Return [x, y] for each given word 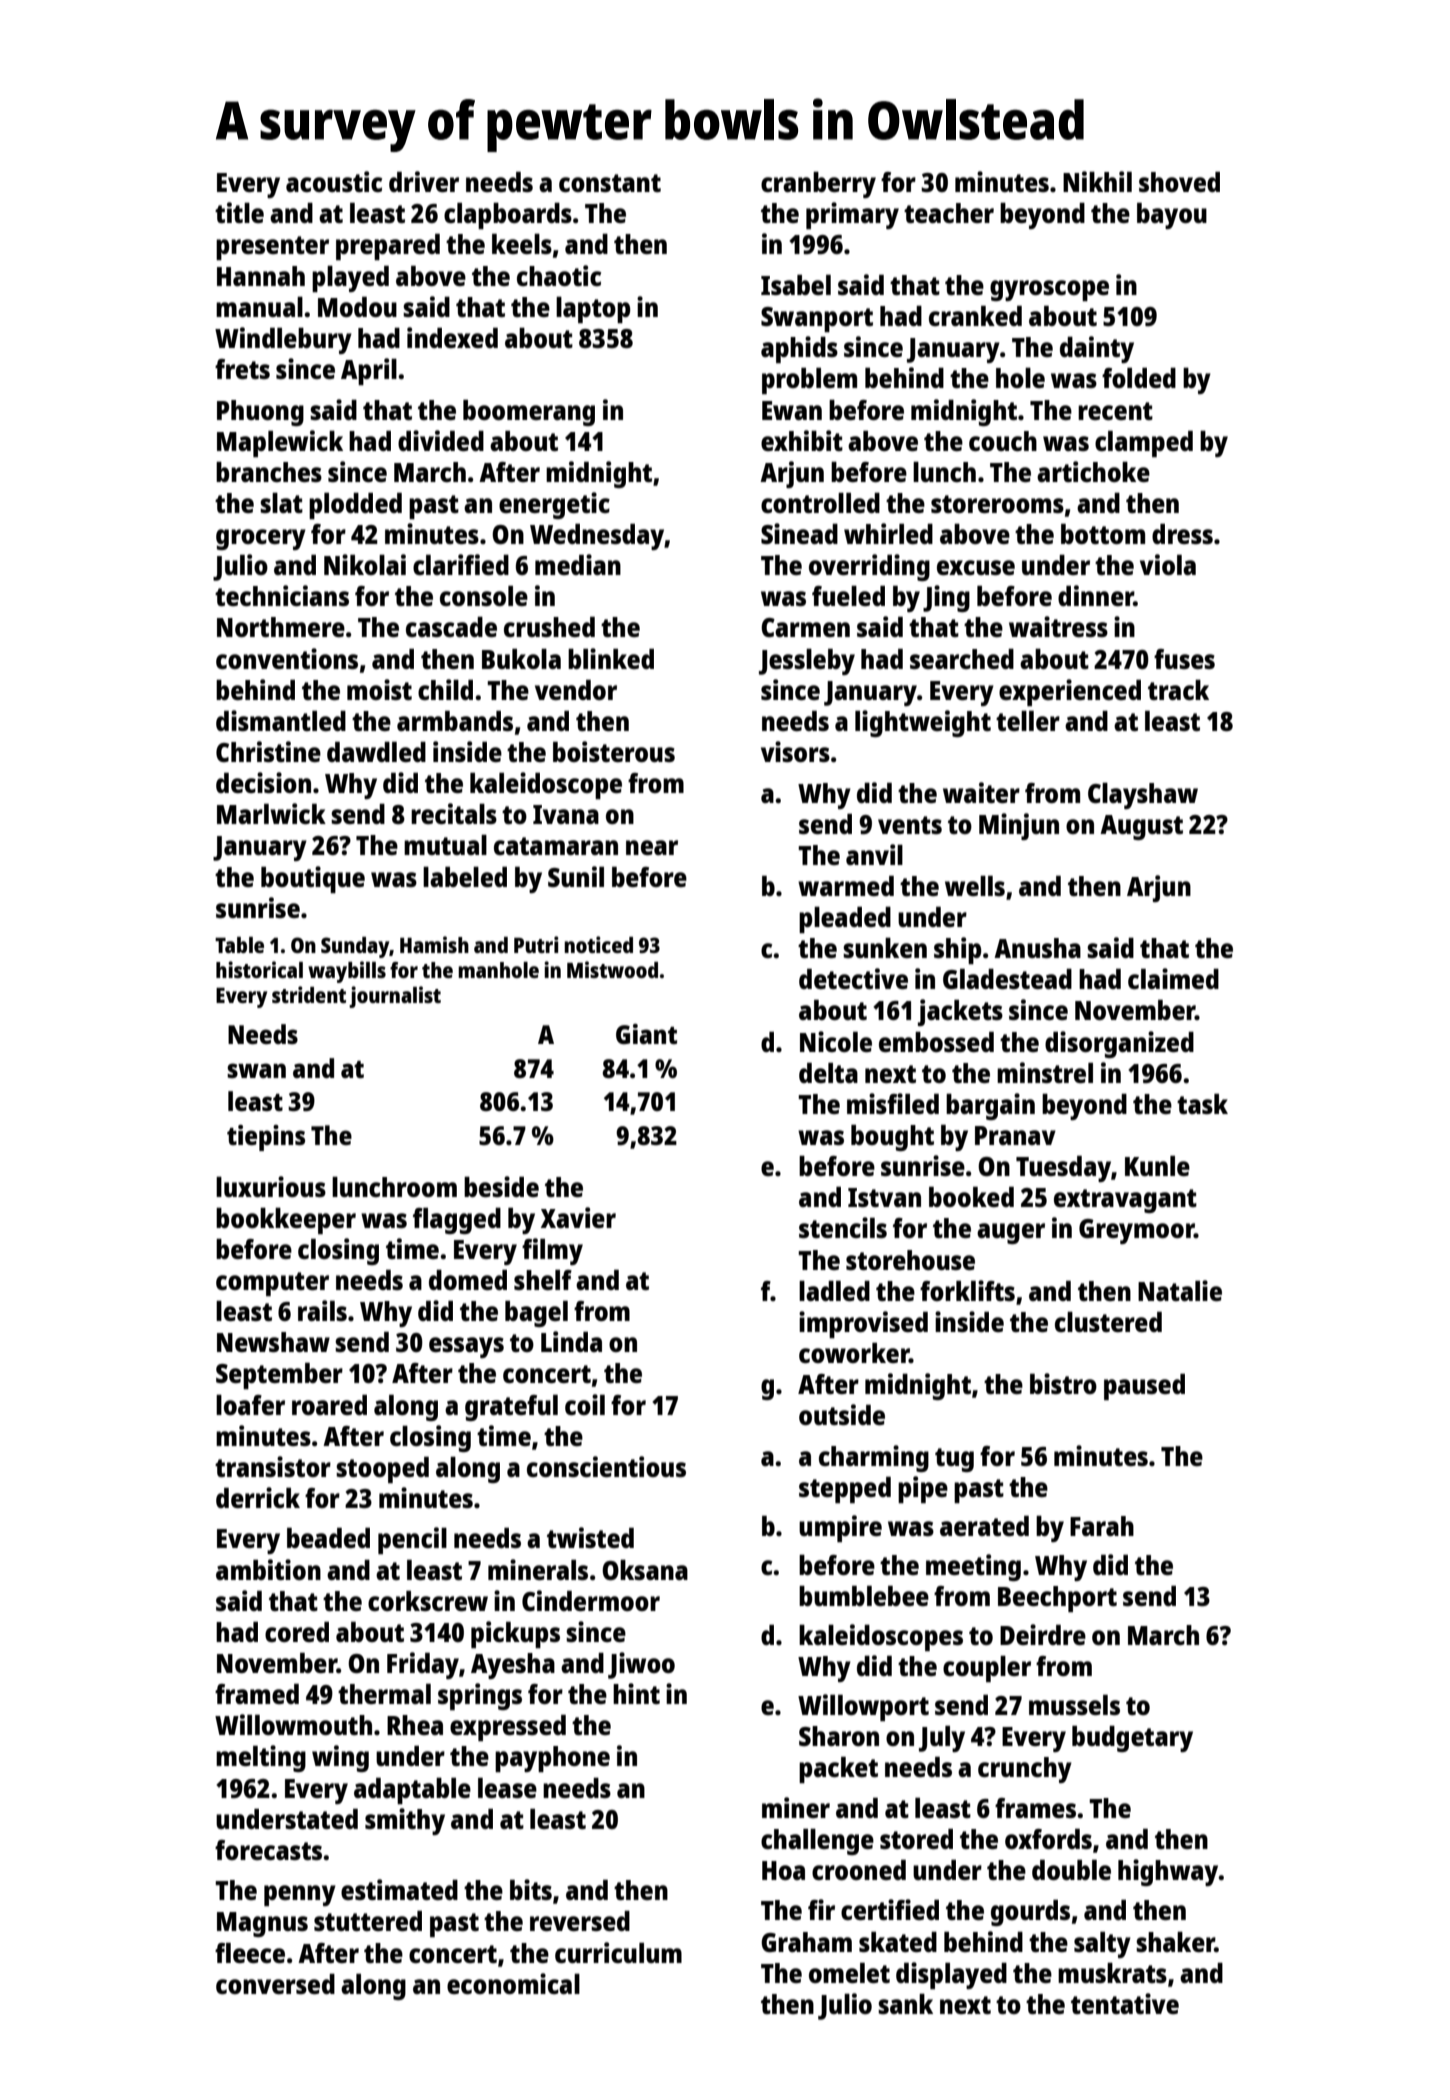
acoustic [334, 181]
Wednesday [597, 537]
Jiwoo [641, 1665]
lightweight [923, 723]
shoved [1179, 182]
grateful [511, 1408]
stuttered [368, 1921]
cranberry [818, 185]
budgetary [1132, 1739]
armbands [455, 721]
